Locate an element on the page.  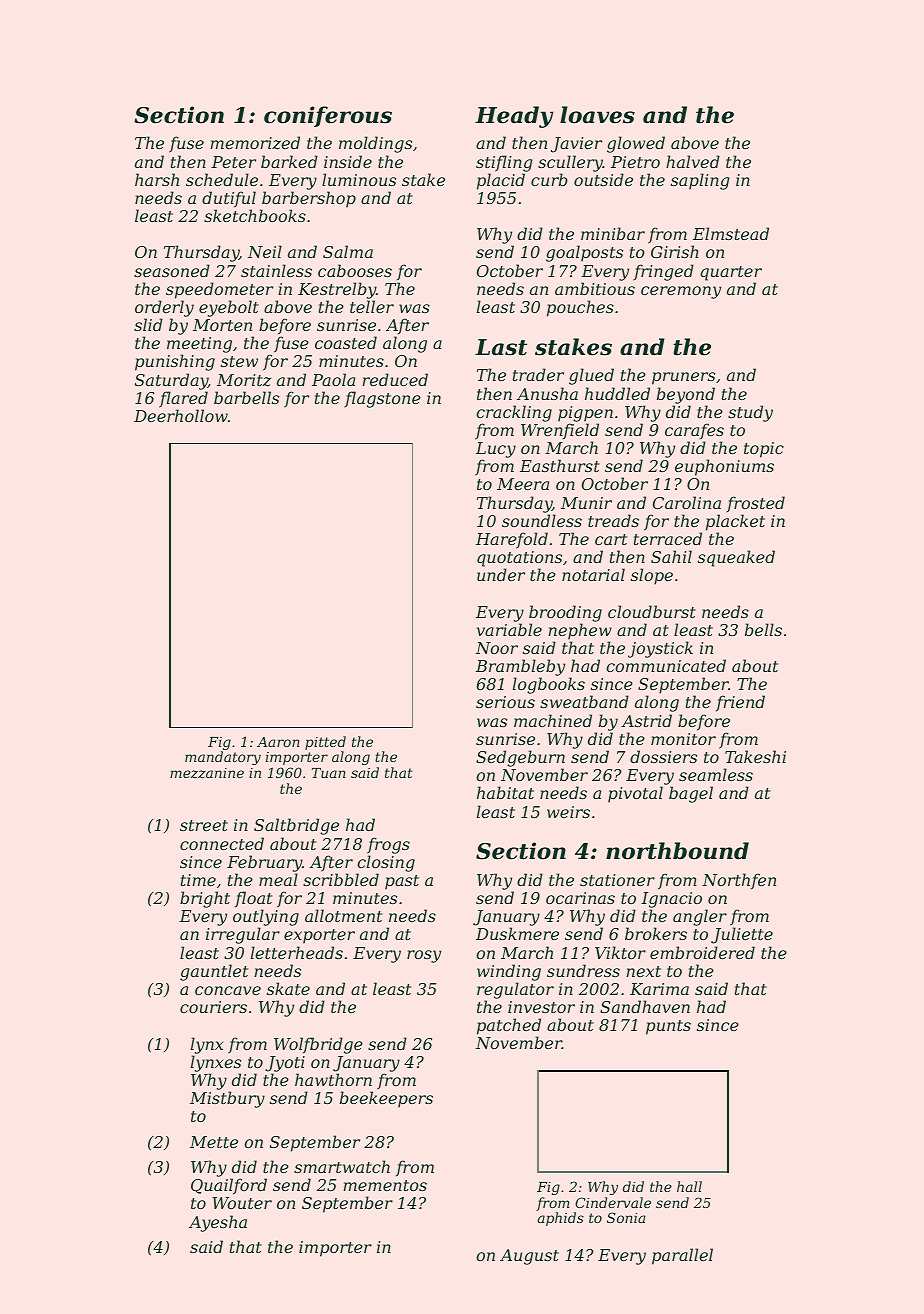
halved is located at coordinates (693, 161).
